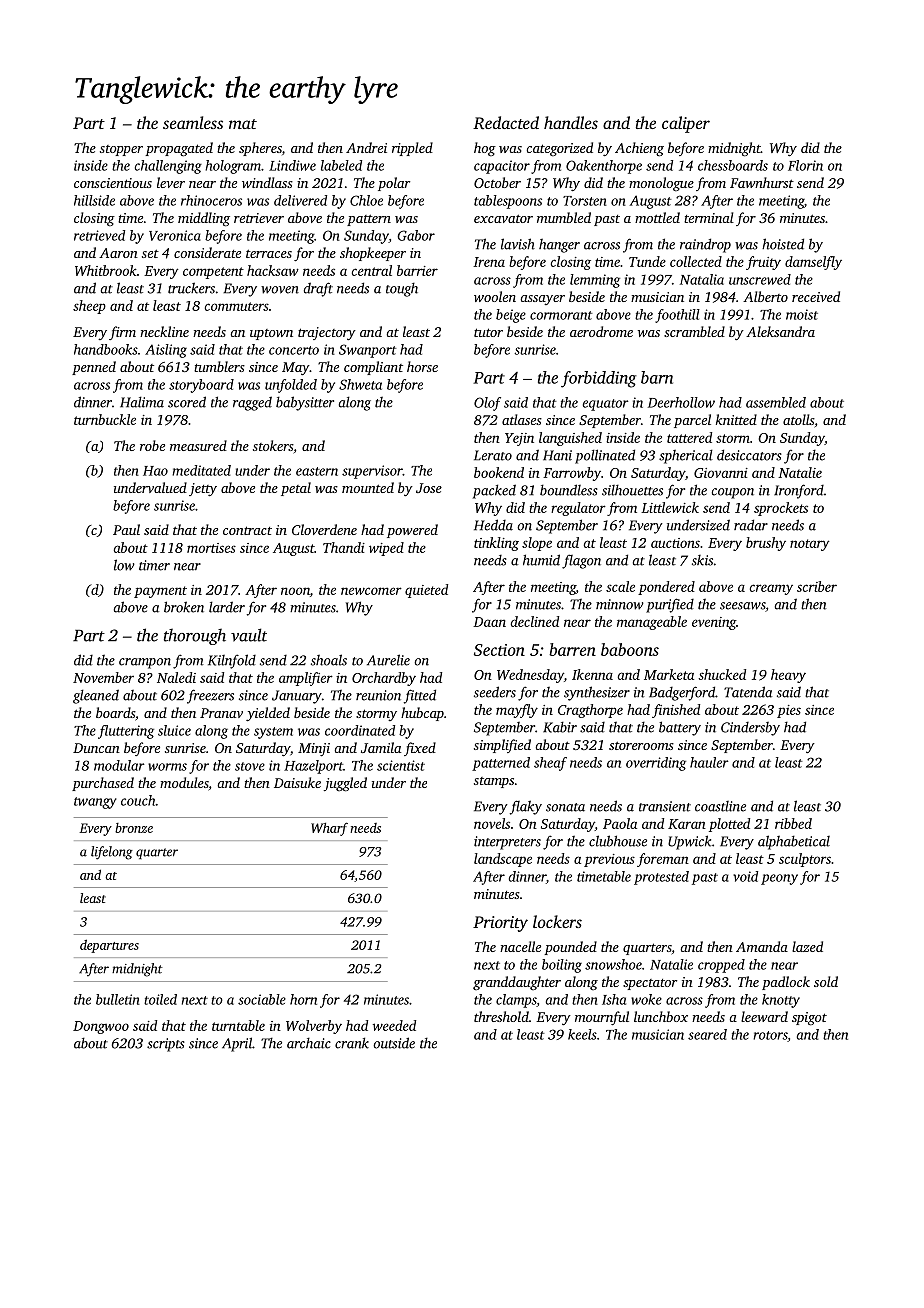 The width and height of the screenshot is (924, 1308). Describe the element at coordinates (721, 966) in the screenshot. I see `cropped` at that location.
